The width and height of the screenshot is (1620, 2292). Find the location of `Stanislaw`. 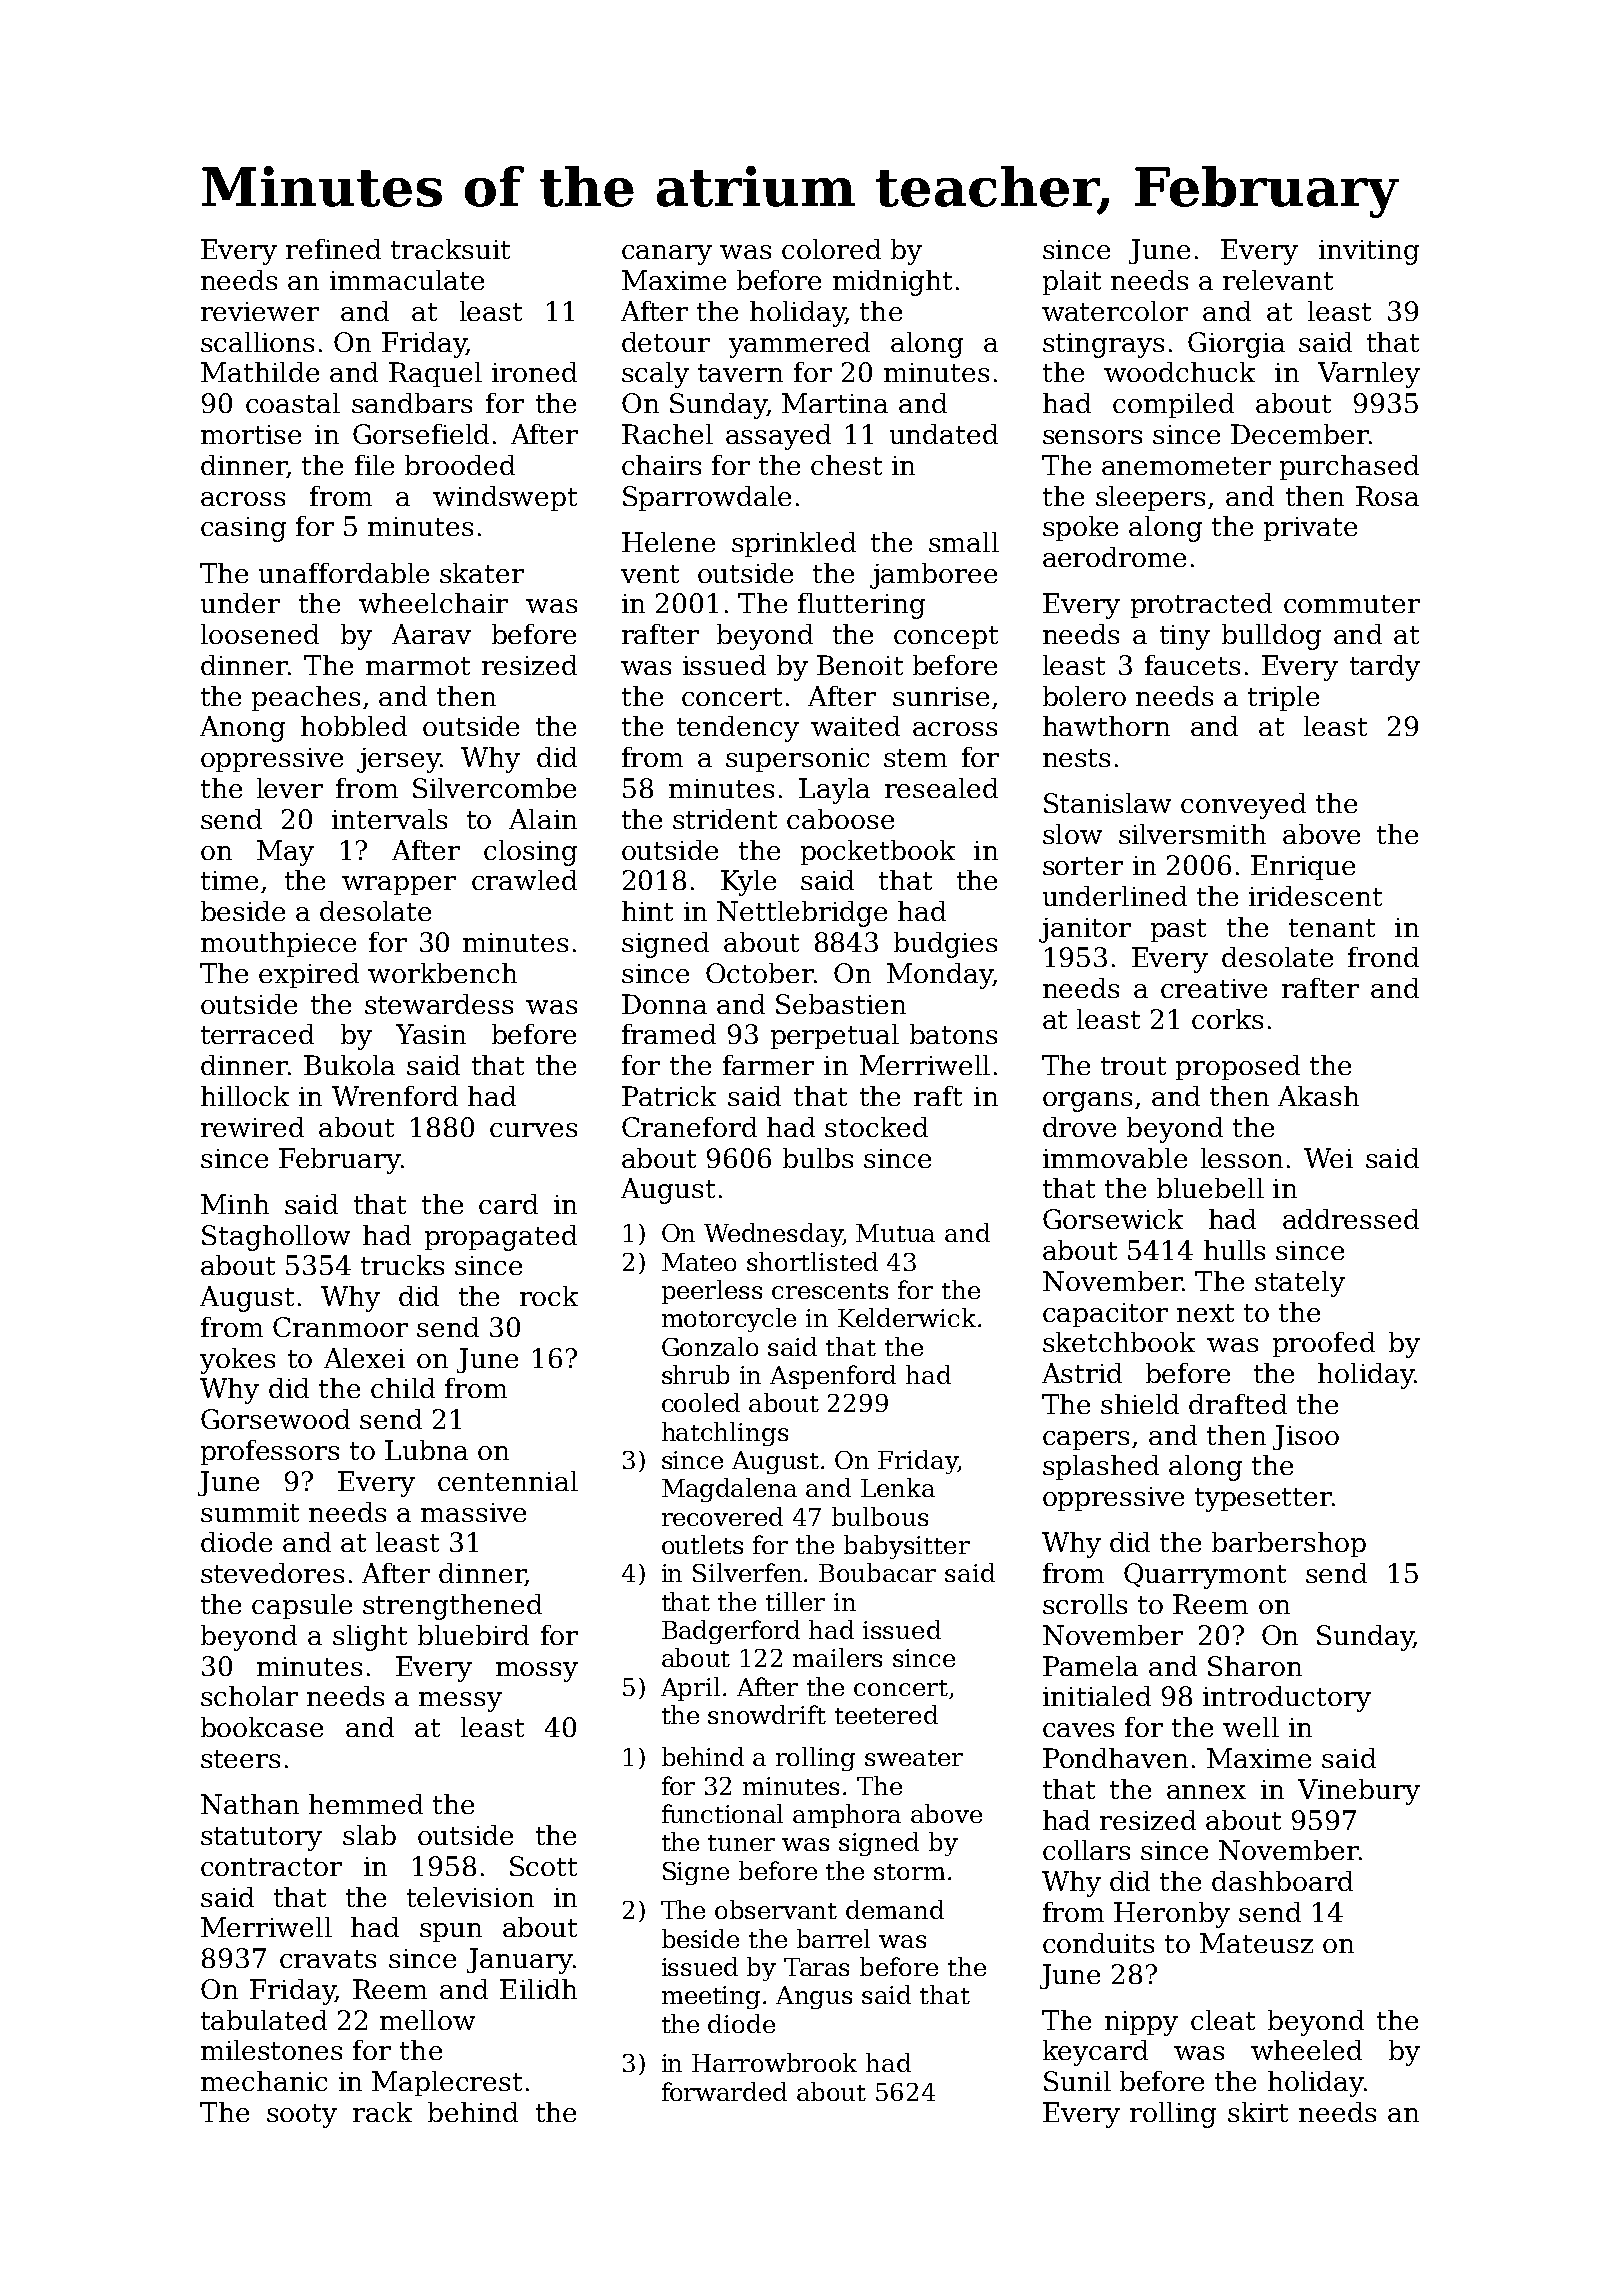

Stanislaw is located at coordinates (1107, 803).
